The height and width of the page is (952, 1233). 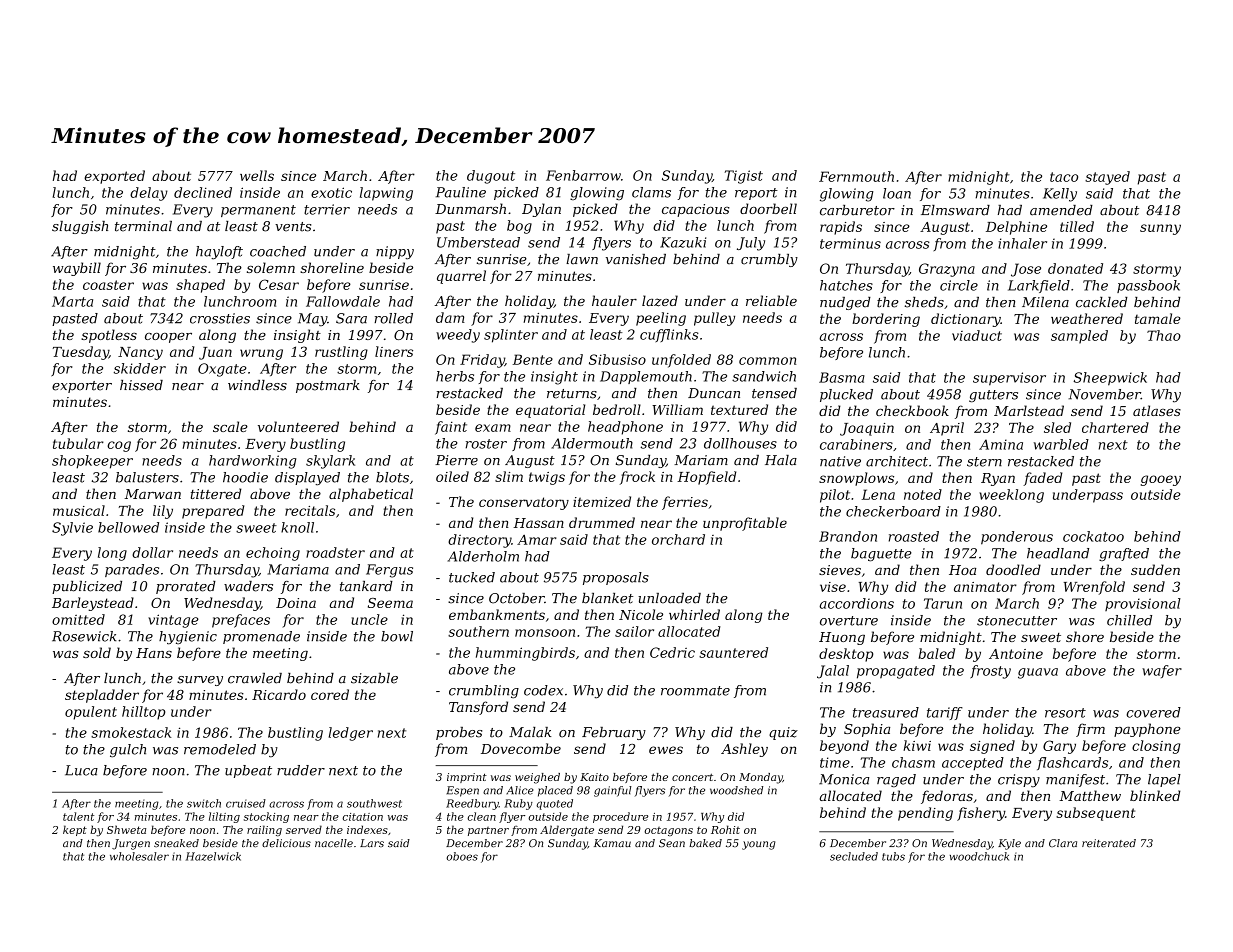 I want to click on Kamau, so click(x=612, y=843).
